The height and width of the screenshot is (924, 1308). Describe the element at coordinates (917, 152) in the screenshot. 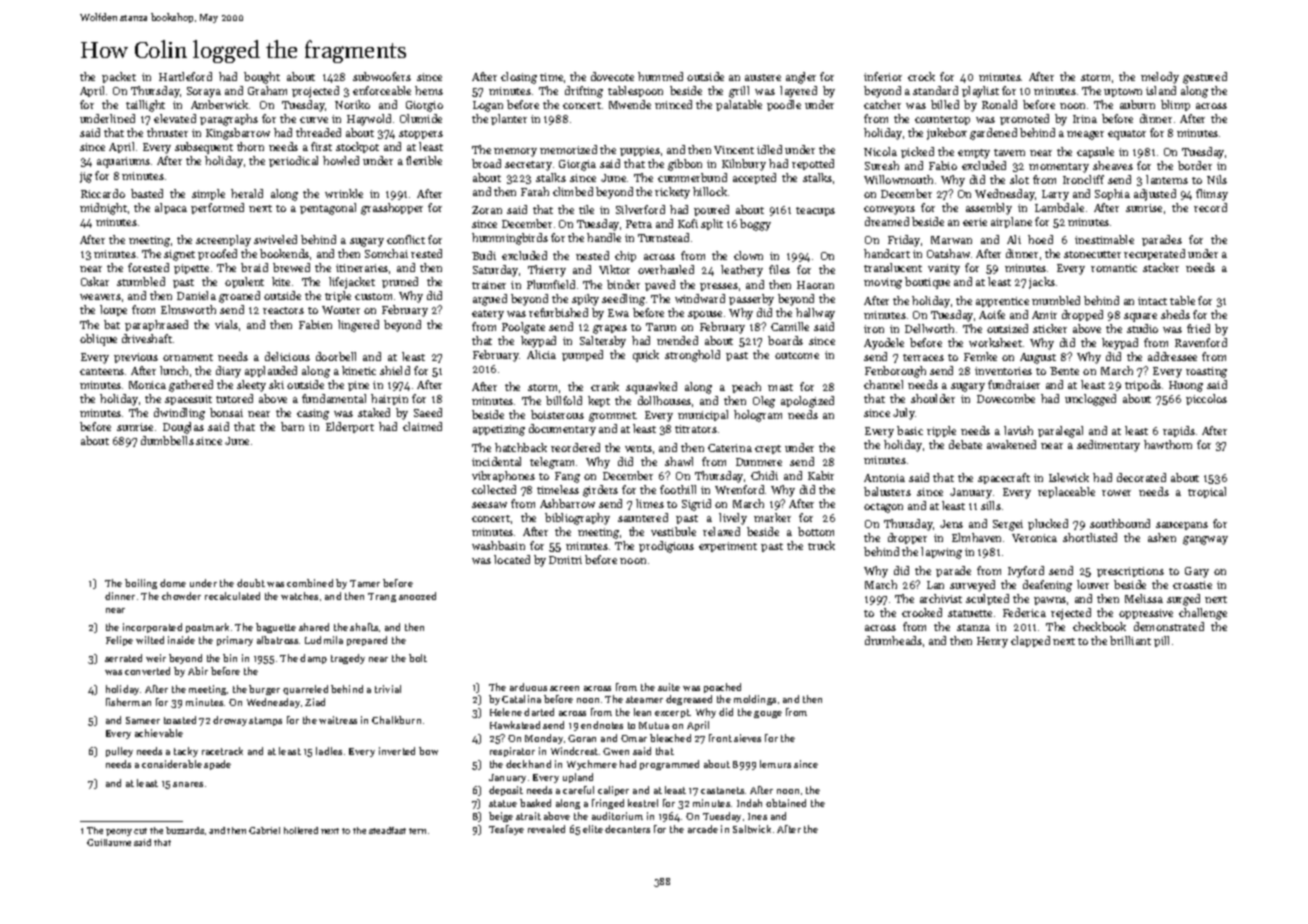

I see `picked` at that location.
